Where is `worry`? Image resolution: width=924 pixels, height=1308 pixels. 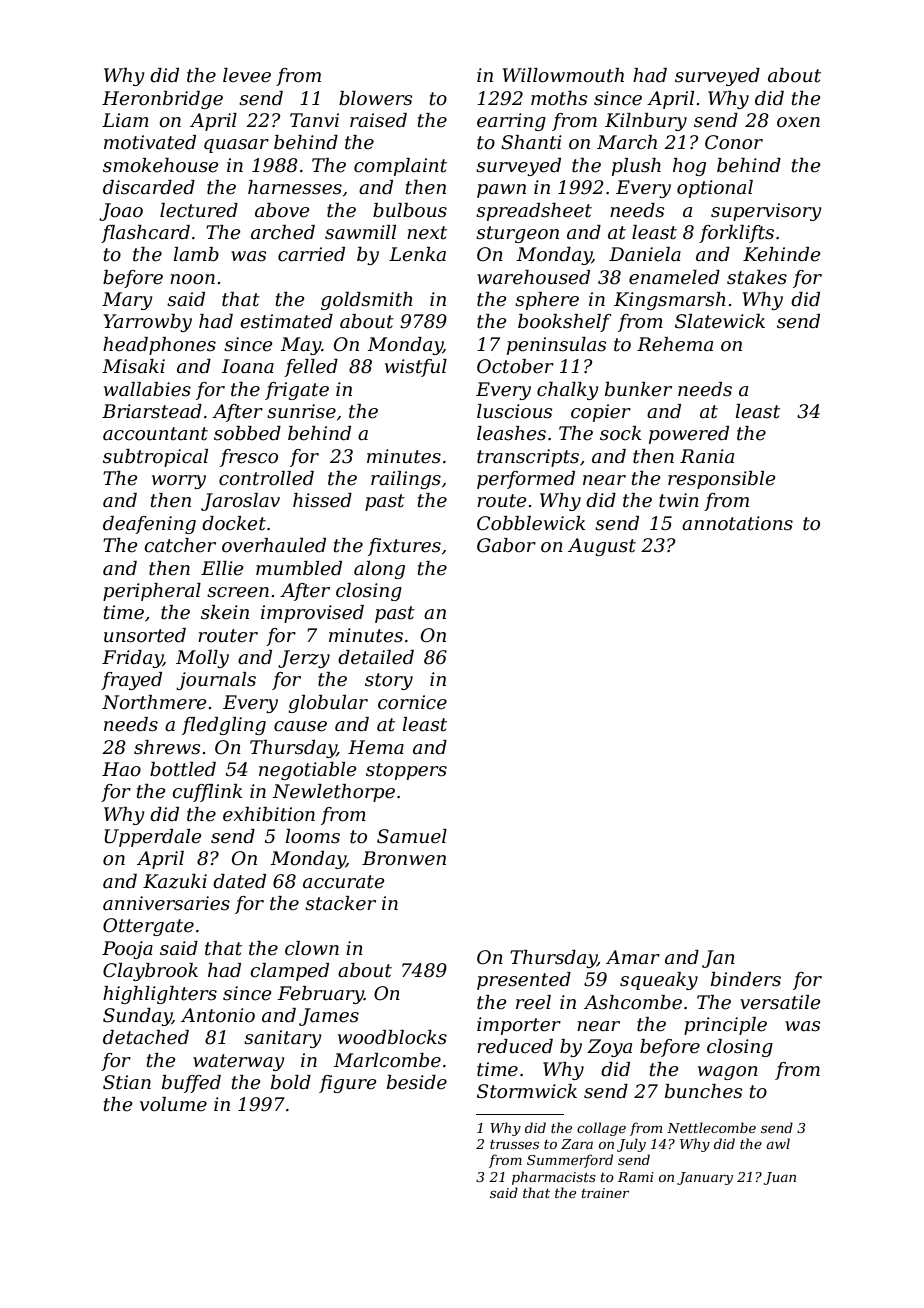
worry is located at coordinates (179, 482).
